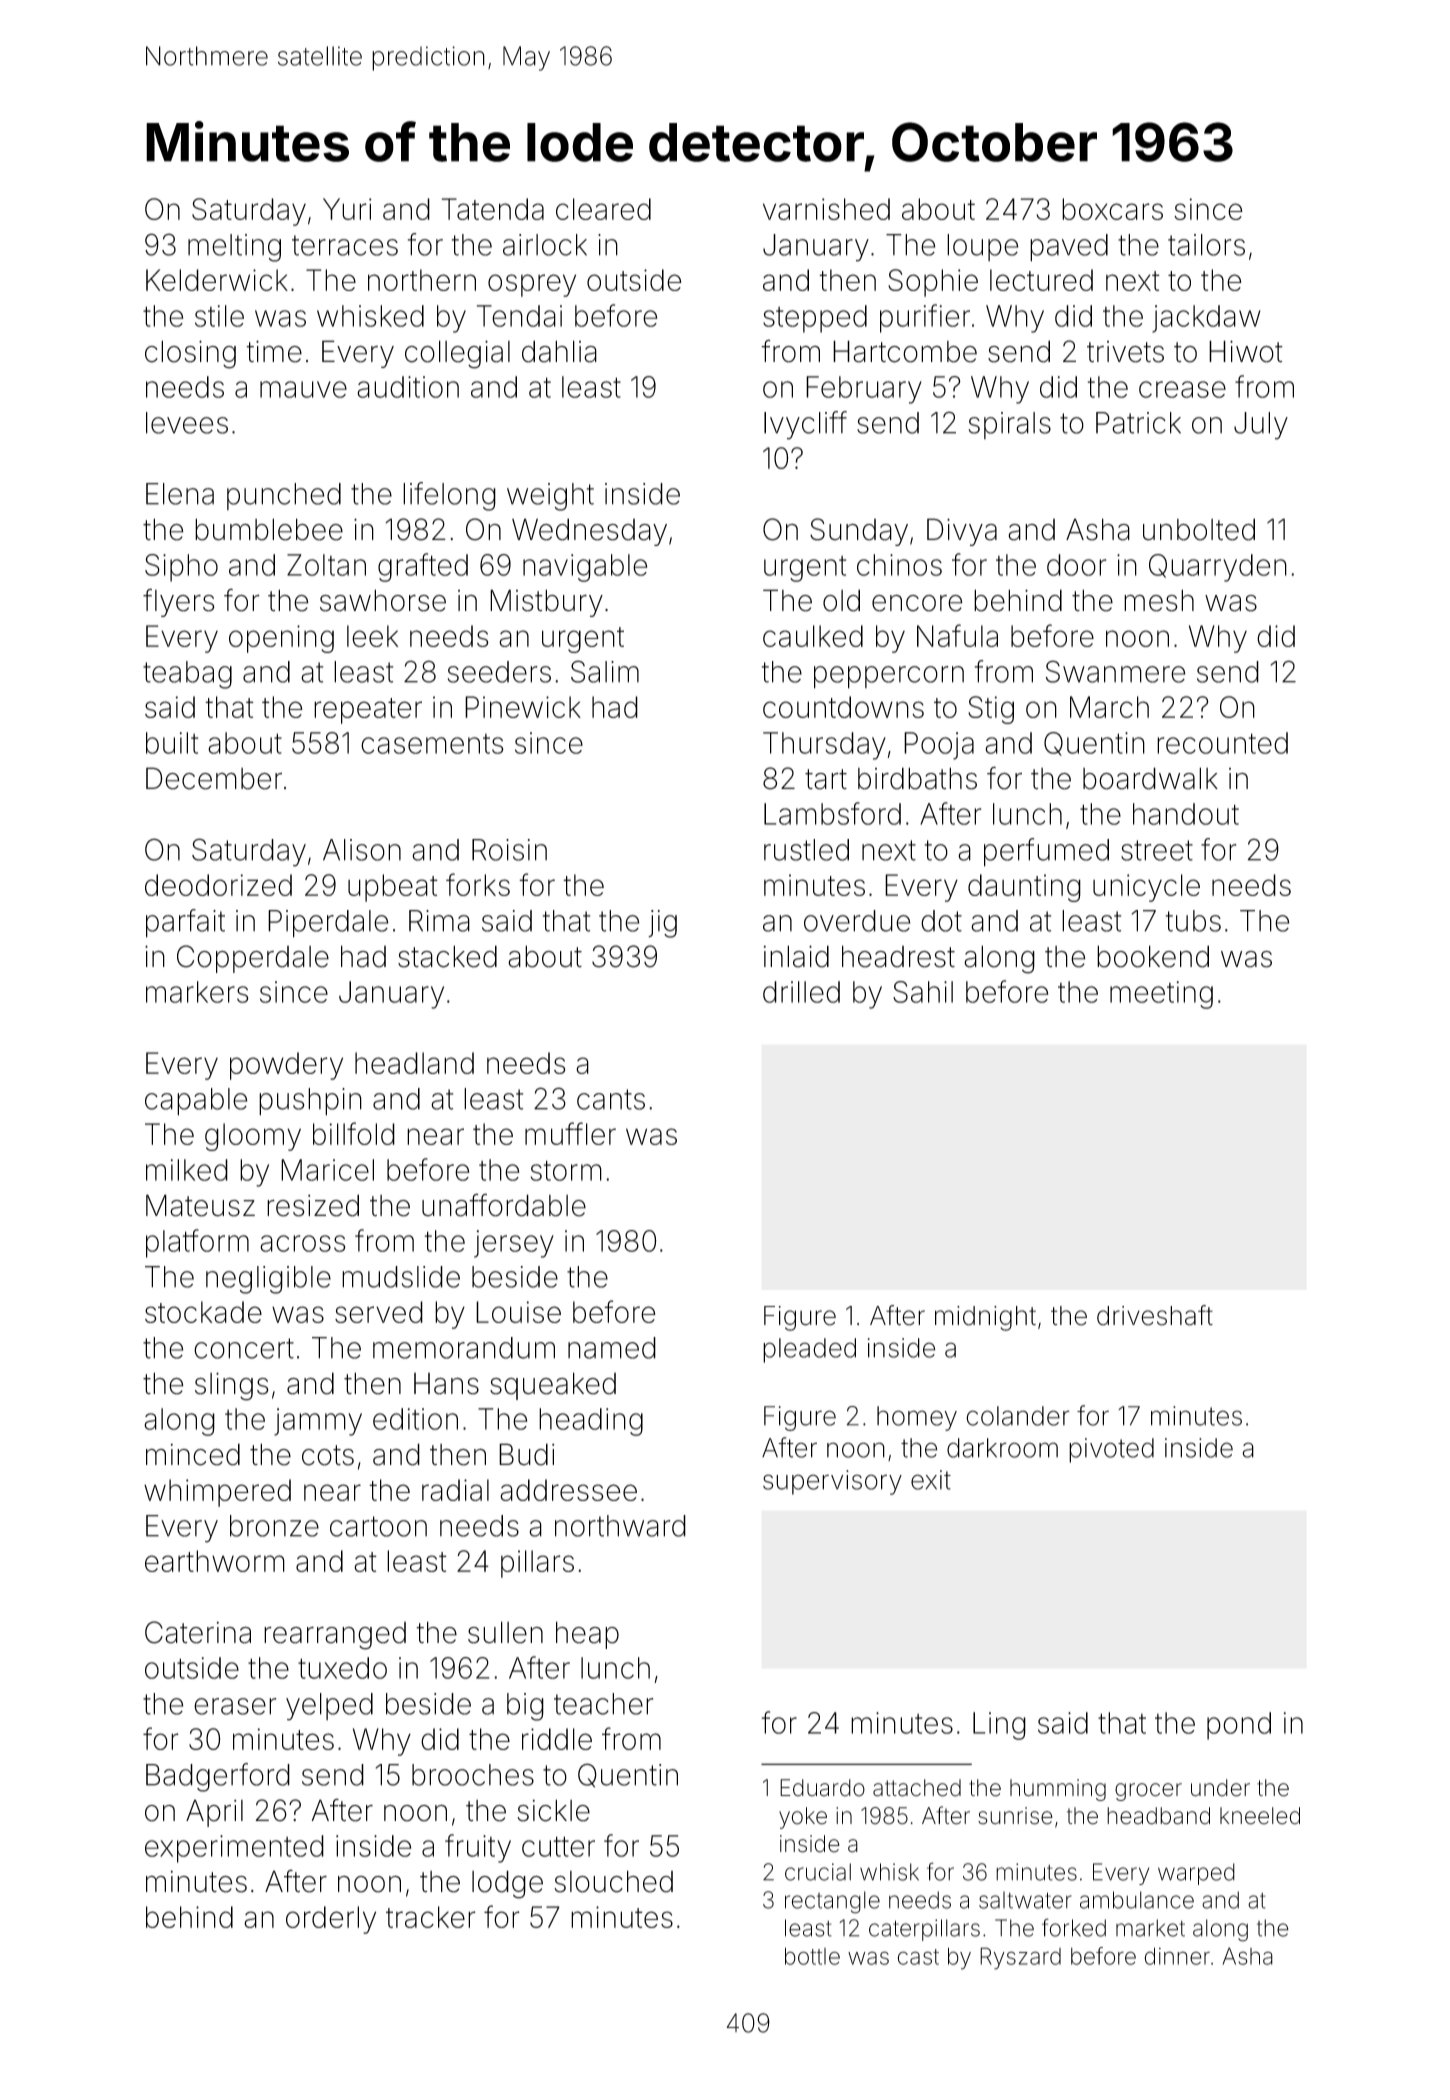 This screenshot has width=1450, height=2100. What do you see at coordinates (941, 921) in the screenshot?
I see `dot` at bounding box center [941, 921].
